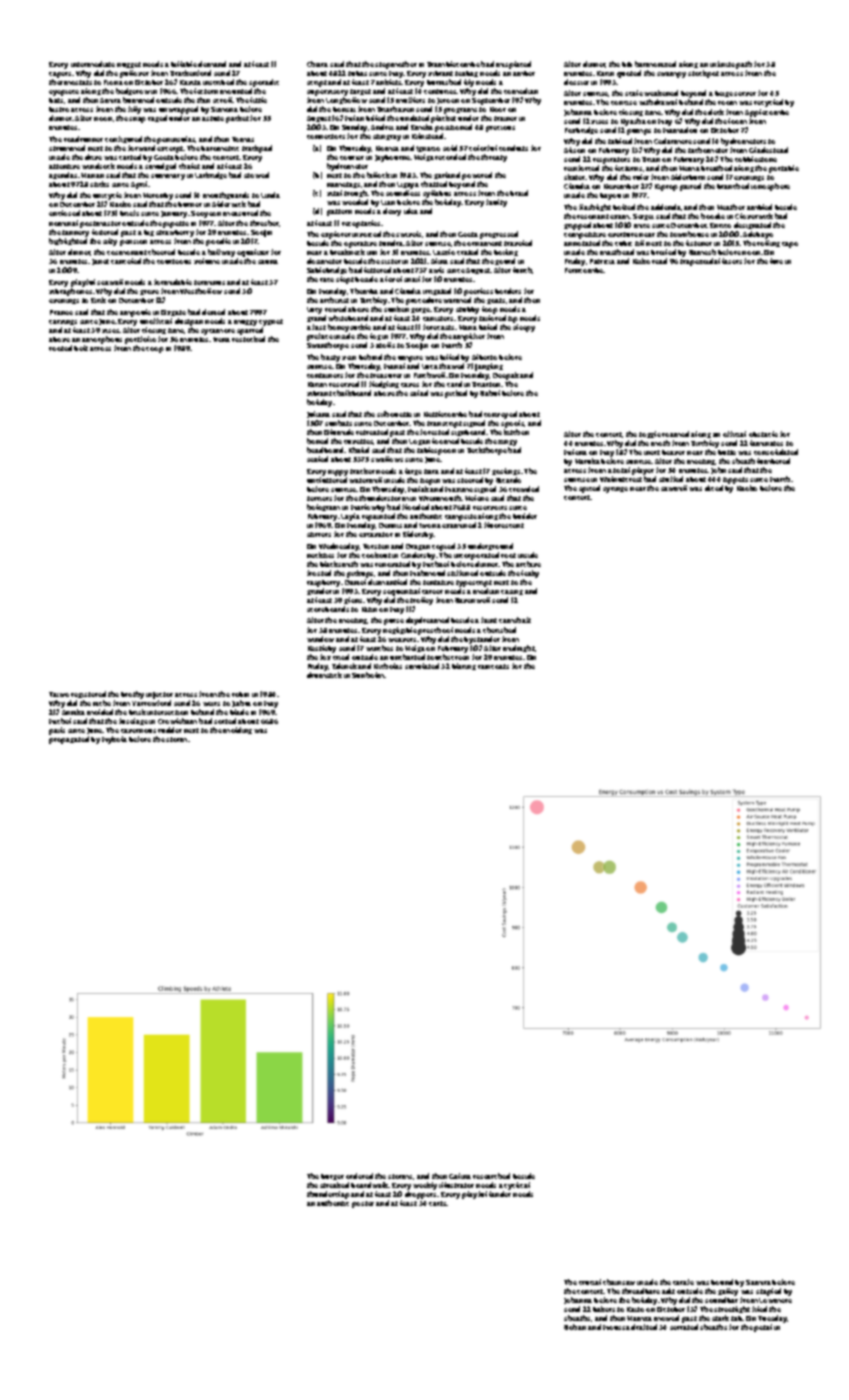 The image size is (849, 1400). I want to click on Rohan, so click(575, 1327).
